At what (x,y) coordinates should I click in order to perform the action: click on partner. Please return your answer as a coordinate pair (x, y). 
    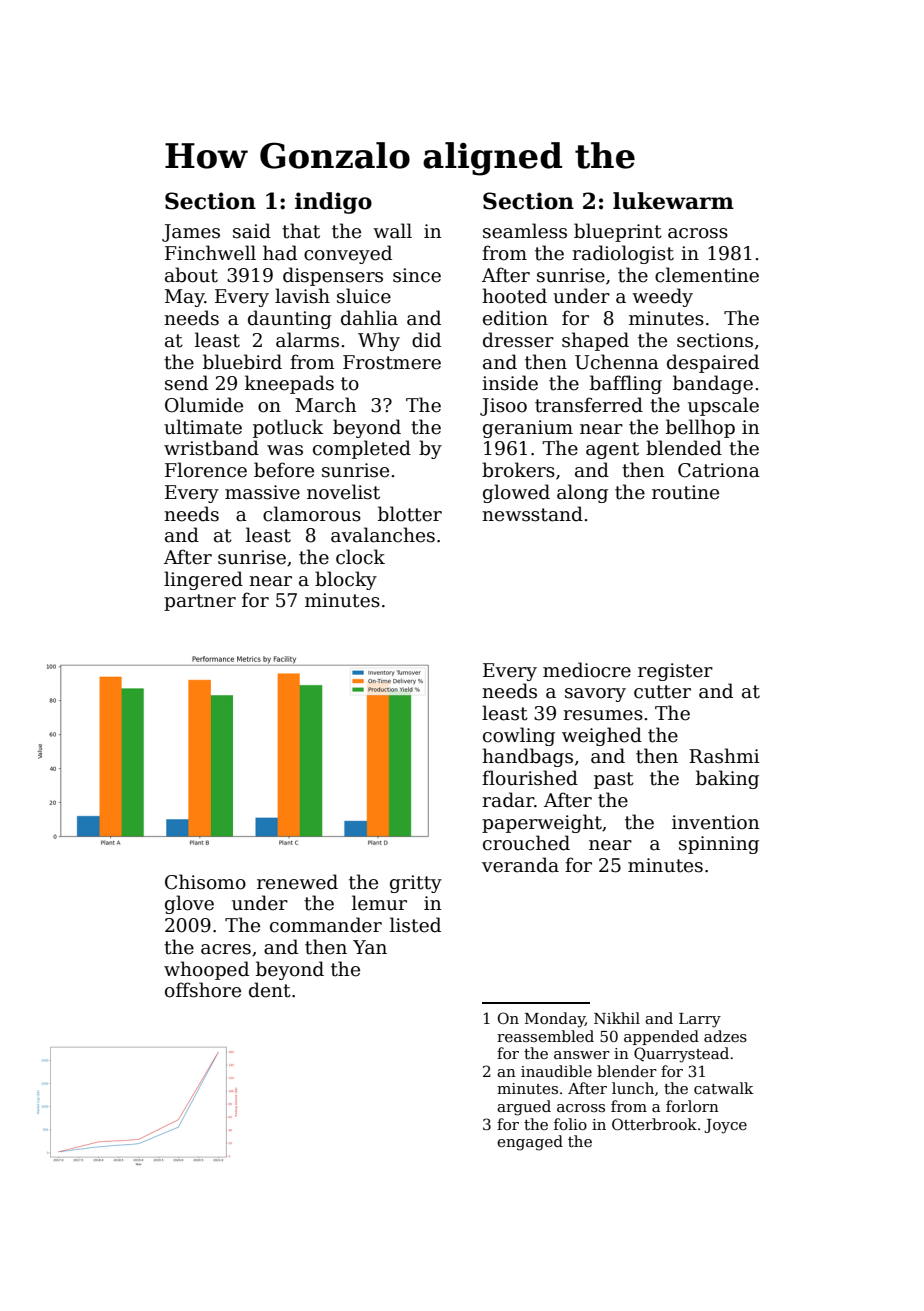
    Looking at the image, I should click on (200, 602).
